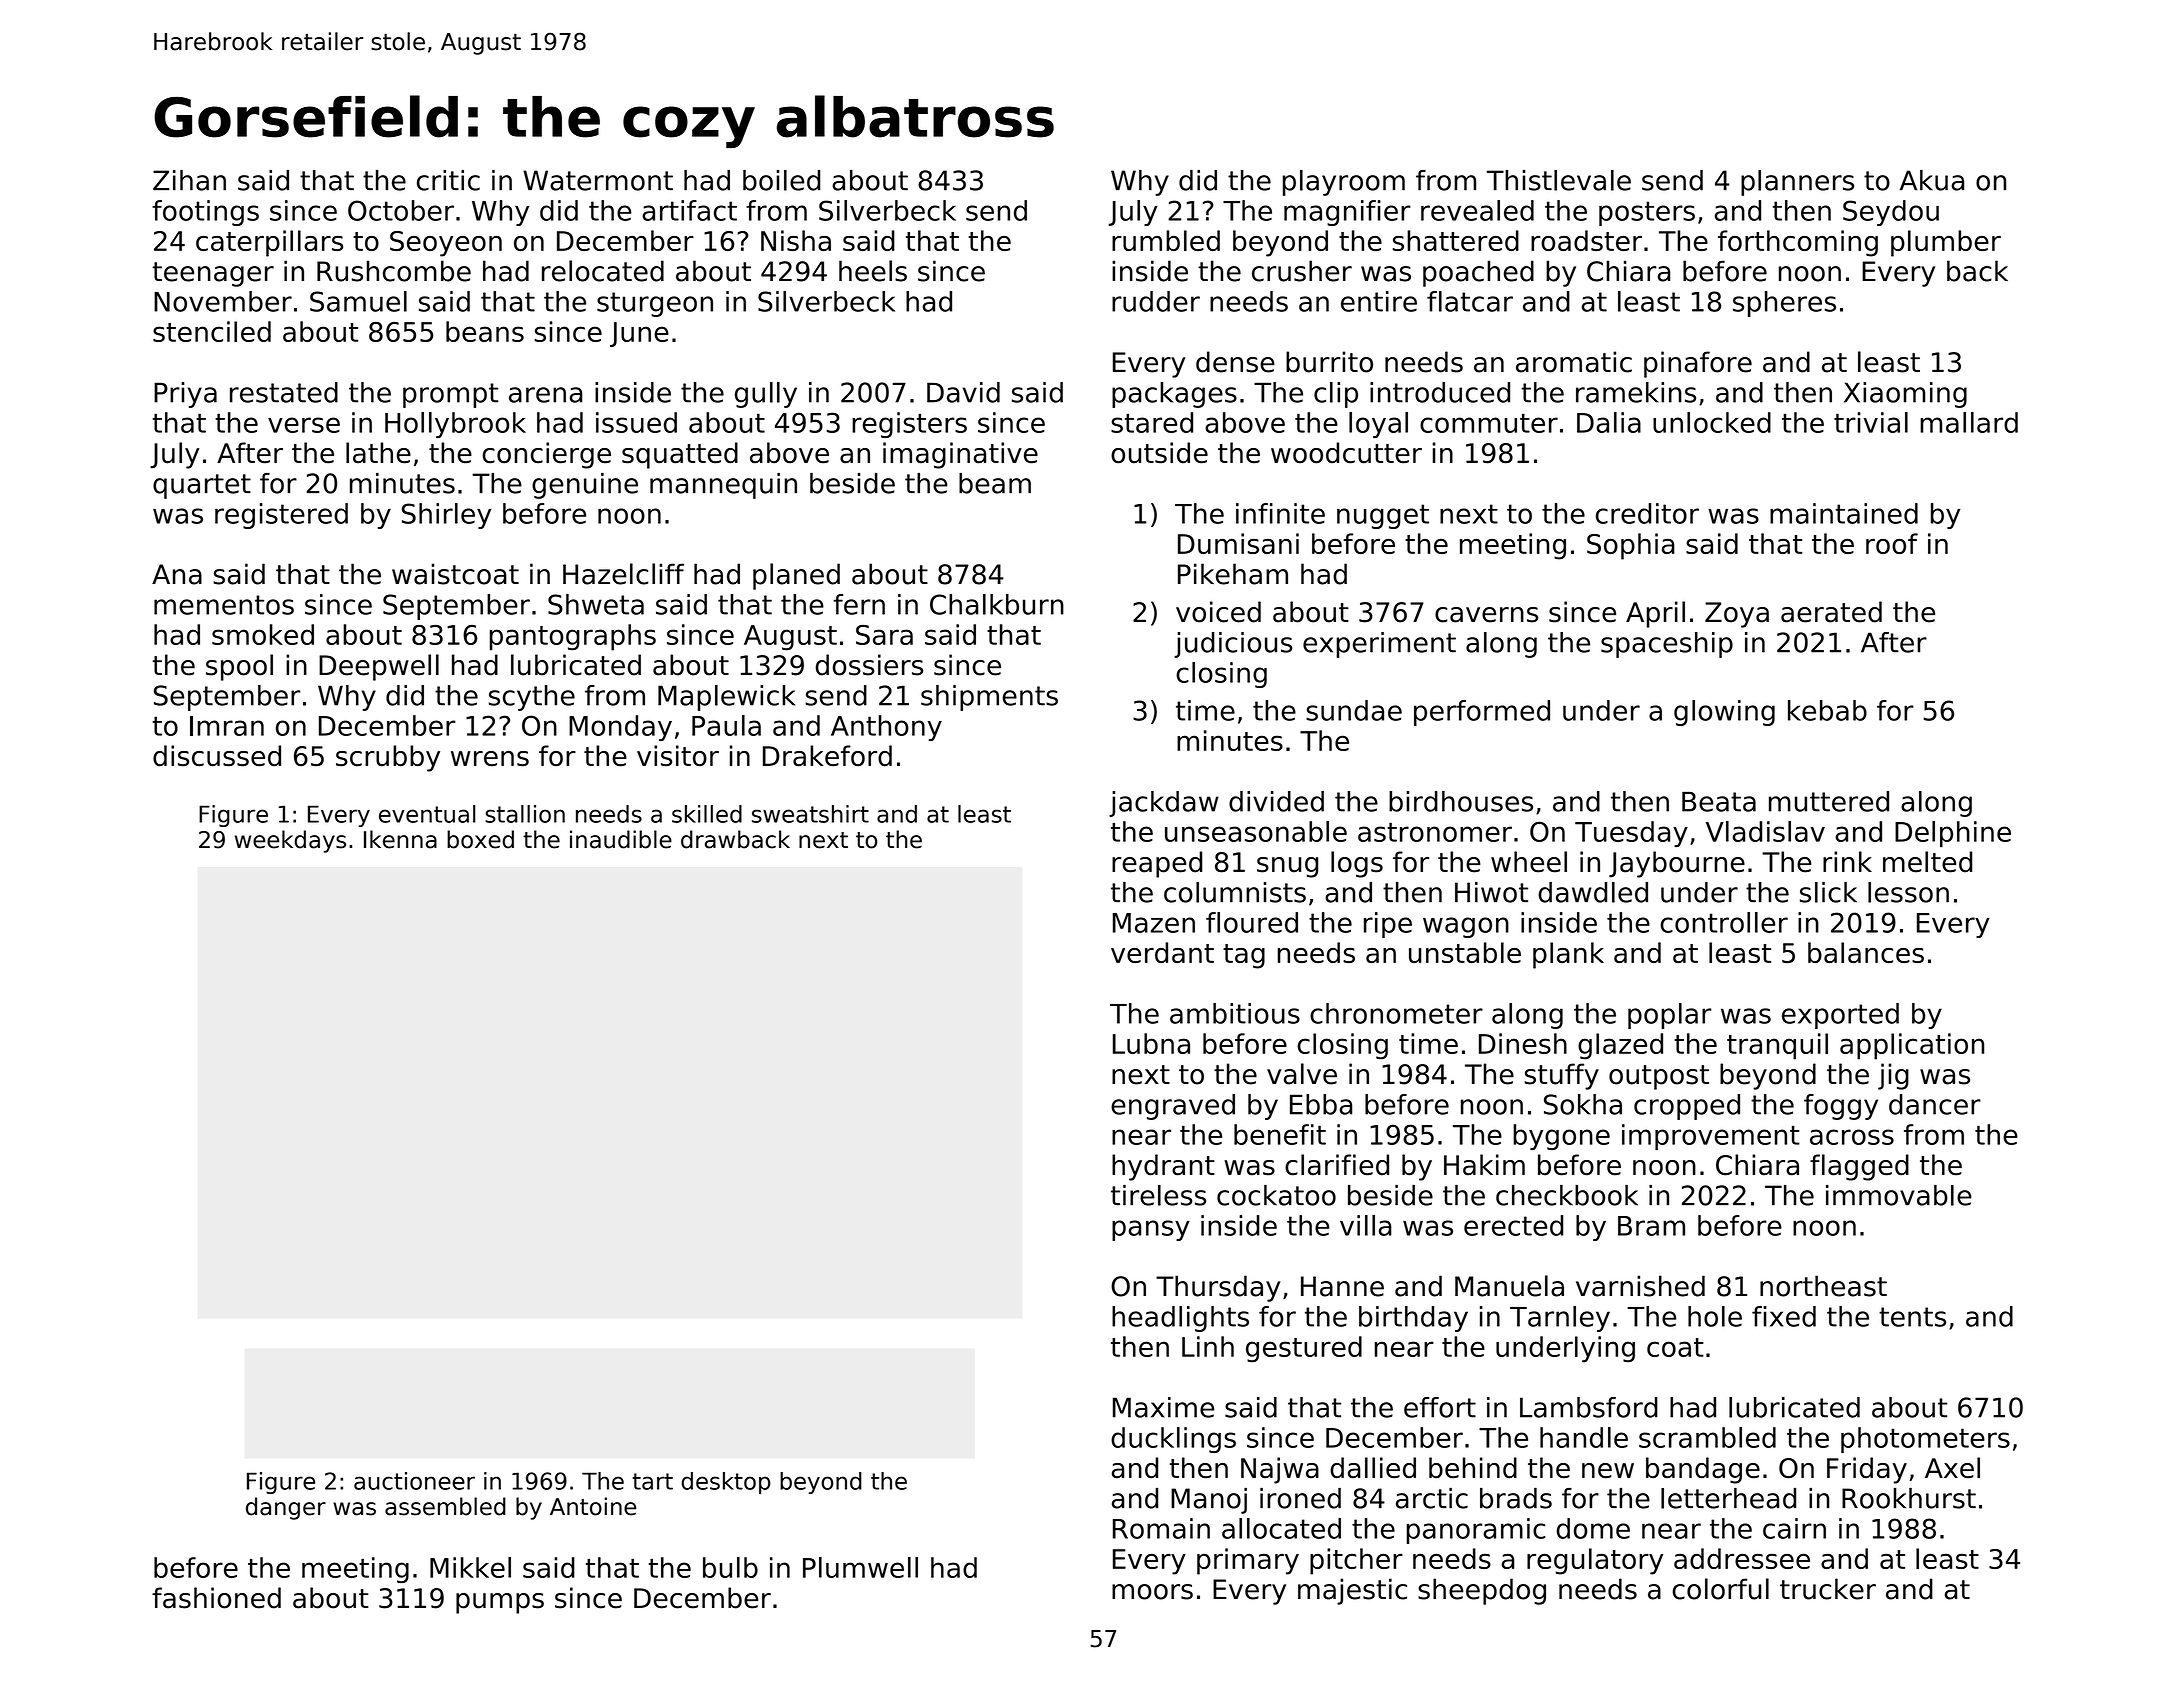 This screenshot has width=2178, height=1683. I want to click on boiled, so click(781, 180).
